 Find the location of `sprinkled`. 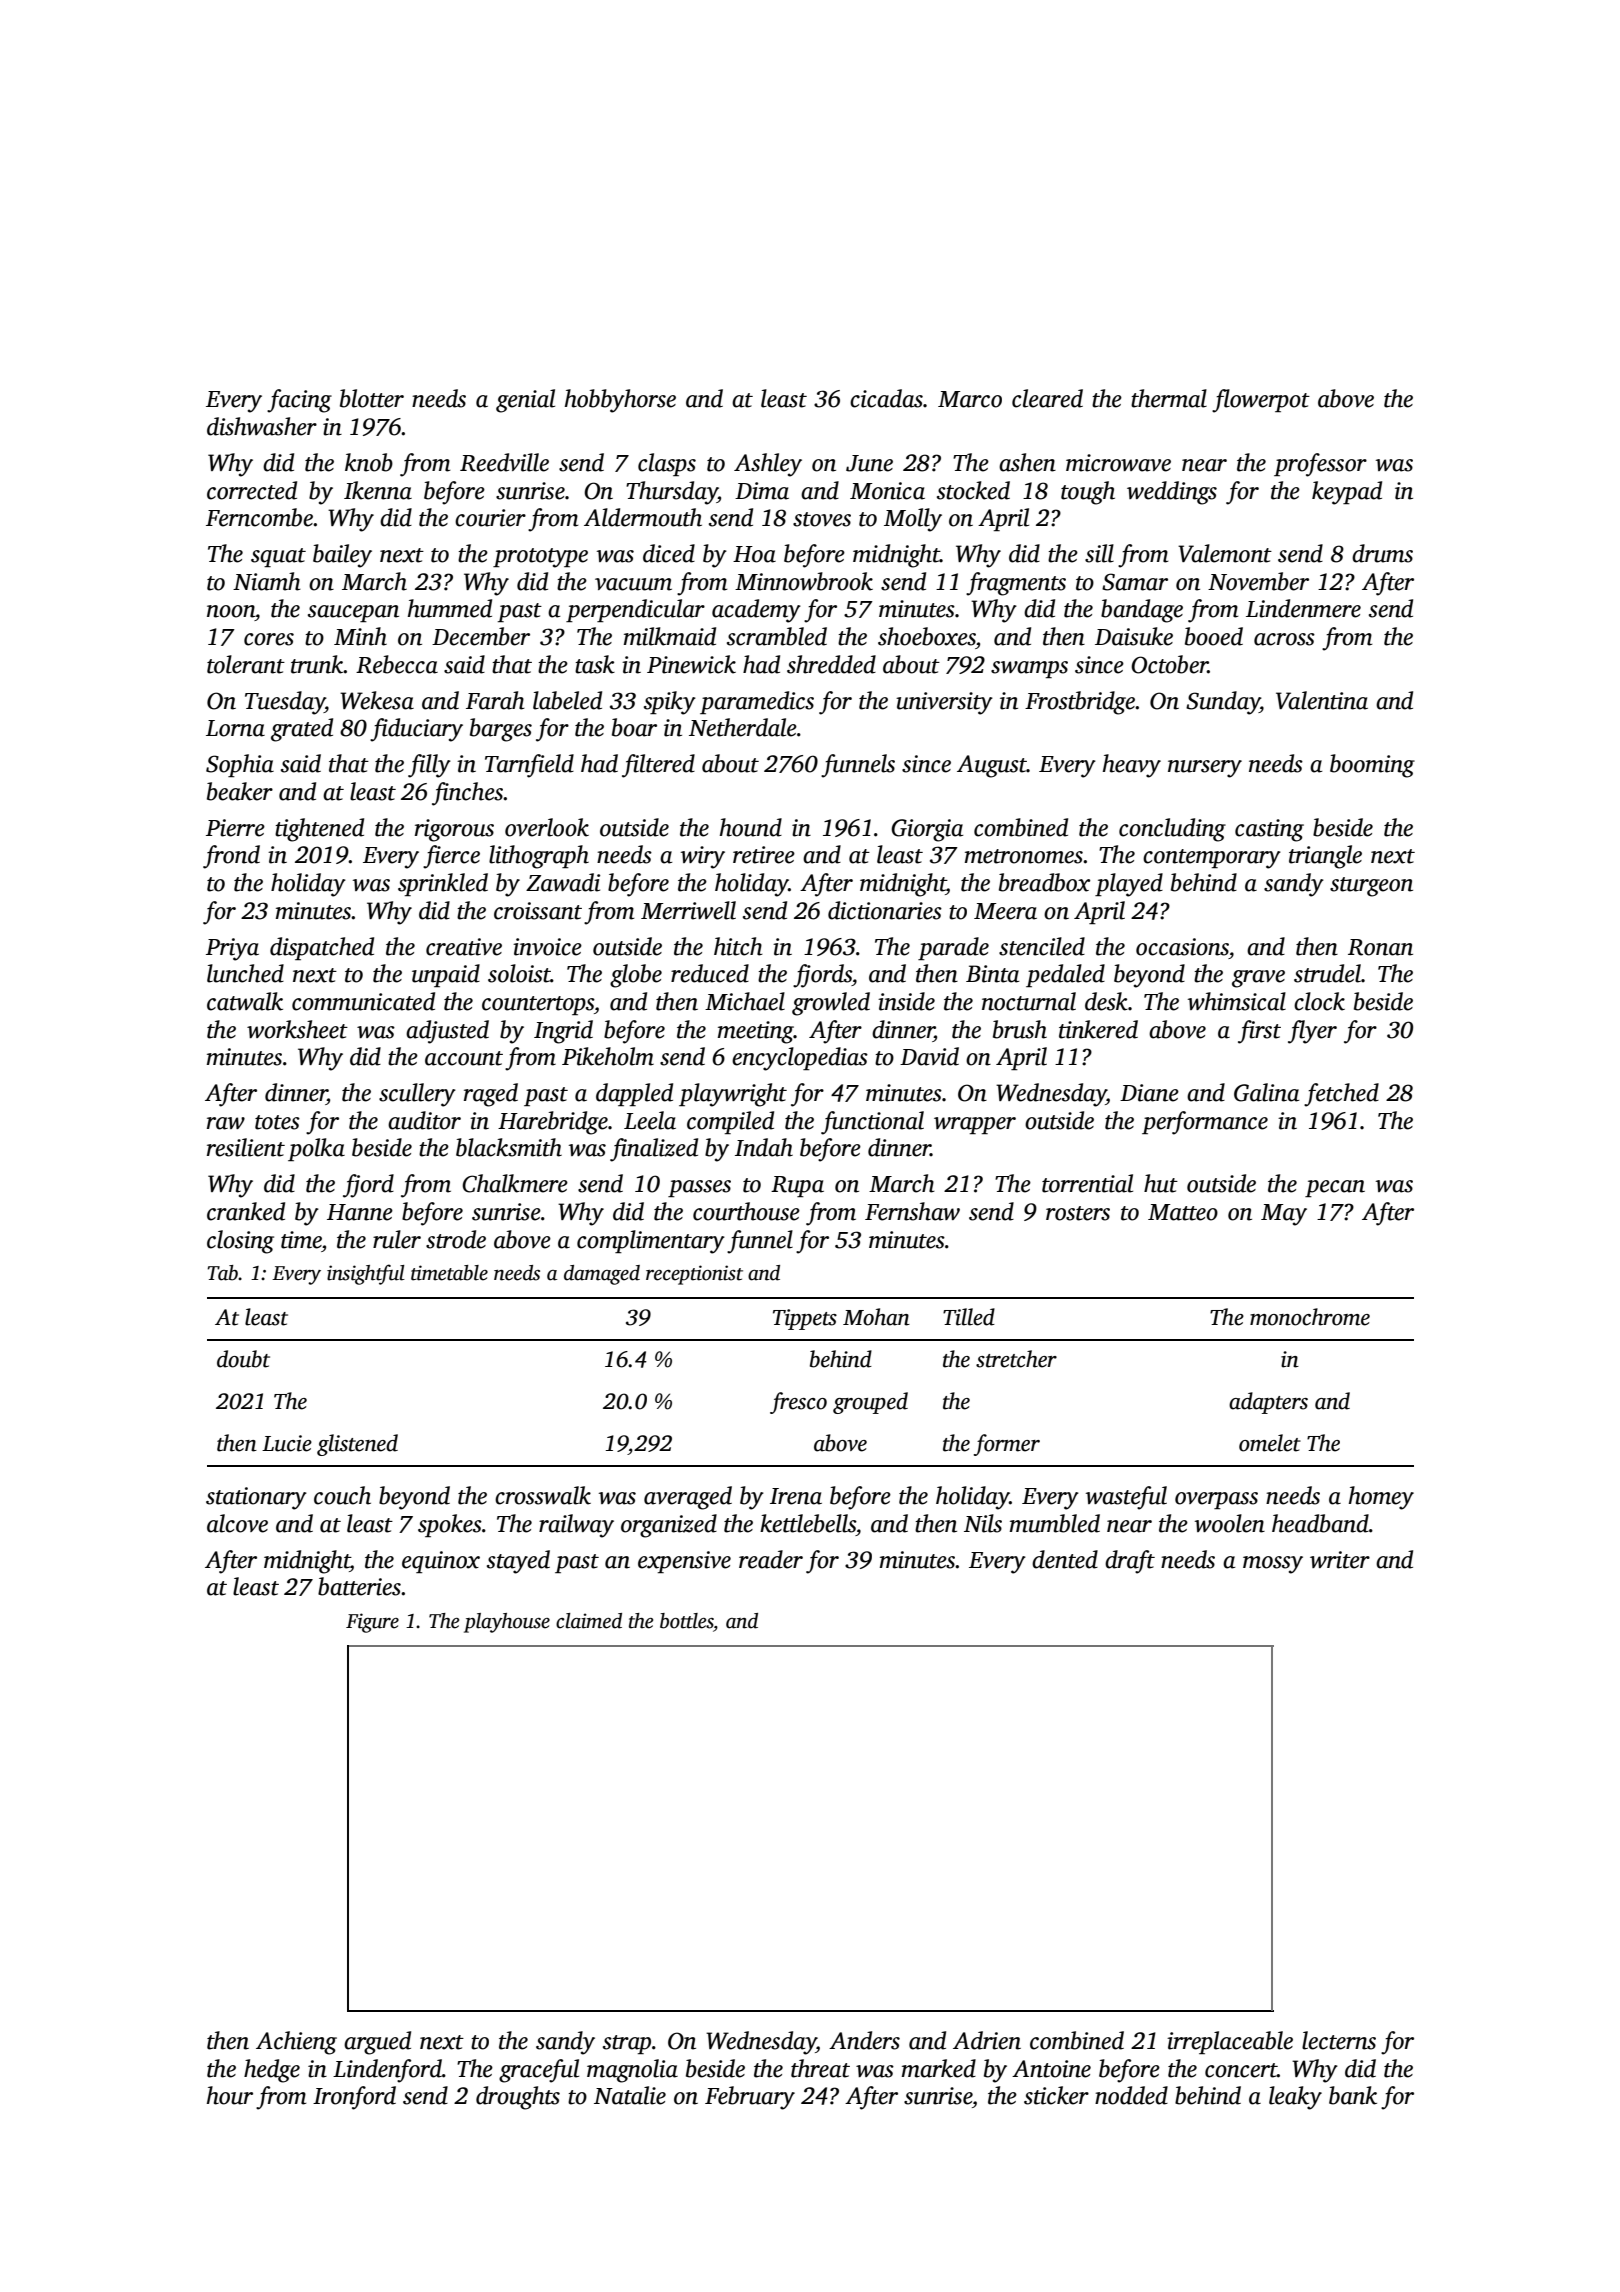

sprinkled is located at coordinates (443, 884).
